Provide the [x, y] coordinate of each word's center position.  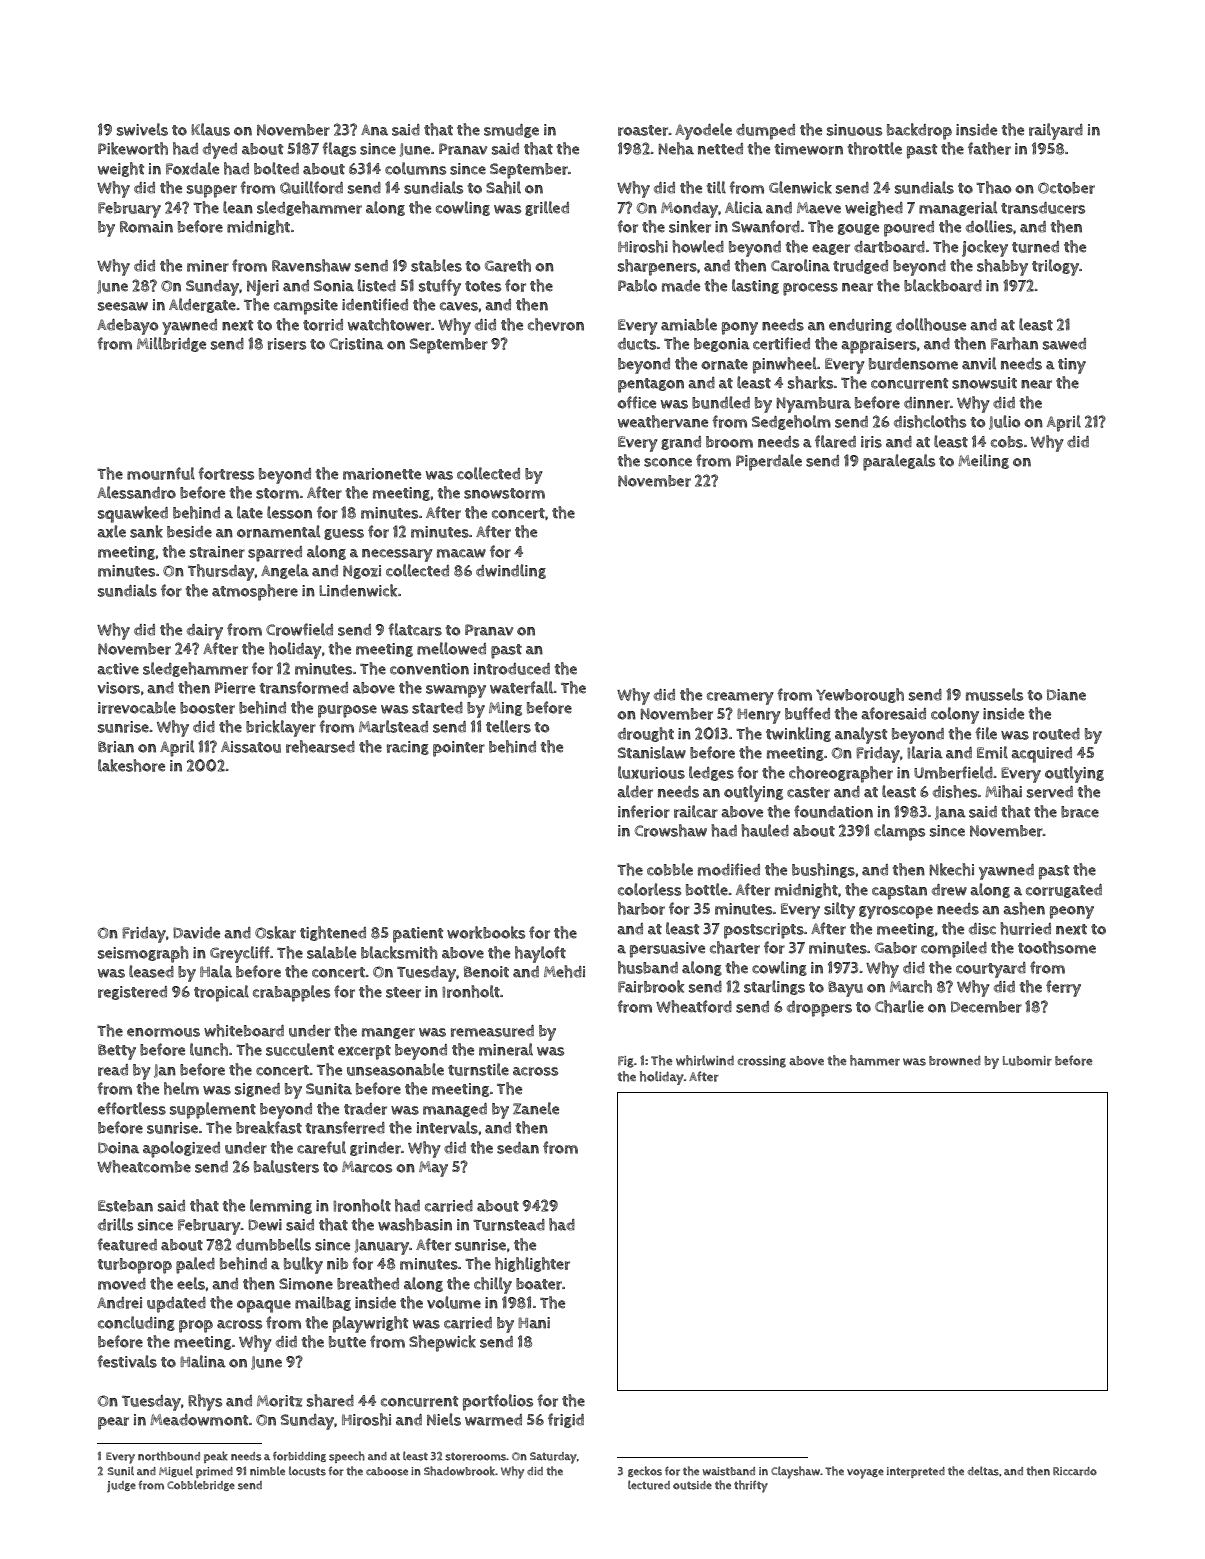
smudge [511, 131]
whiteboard [244, 1030]
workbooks [486, 932]
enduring [860, 326]
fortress [226, 473]
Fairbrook [651, 986]
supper [212, 191]
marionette [382, 474]
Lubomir [1027, 1061]
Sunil [121, 1471]
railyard [1056, 131]
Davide [196, 933]
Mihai [1003, 791]
